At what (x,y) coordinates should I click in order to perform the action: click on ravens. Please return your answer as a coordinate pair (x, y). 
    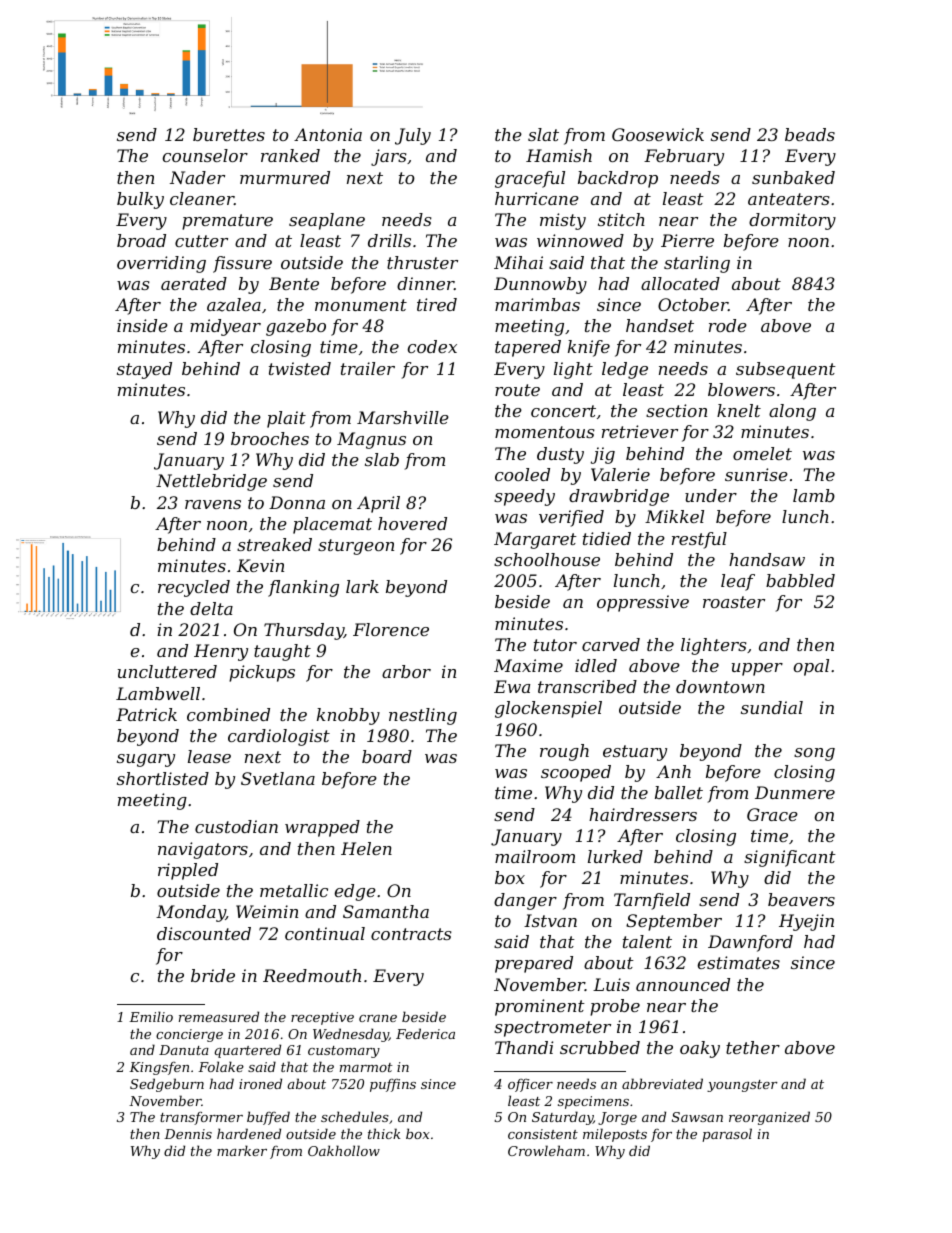
    Looking at the image, I should click on (213, 504).
